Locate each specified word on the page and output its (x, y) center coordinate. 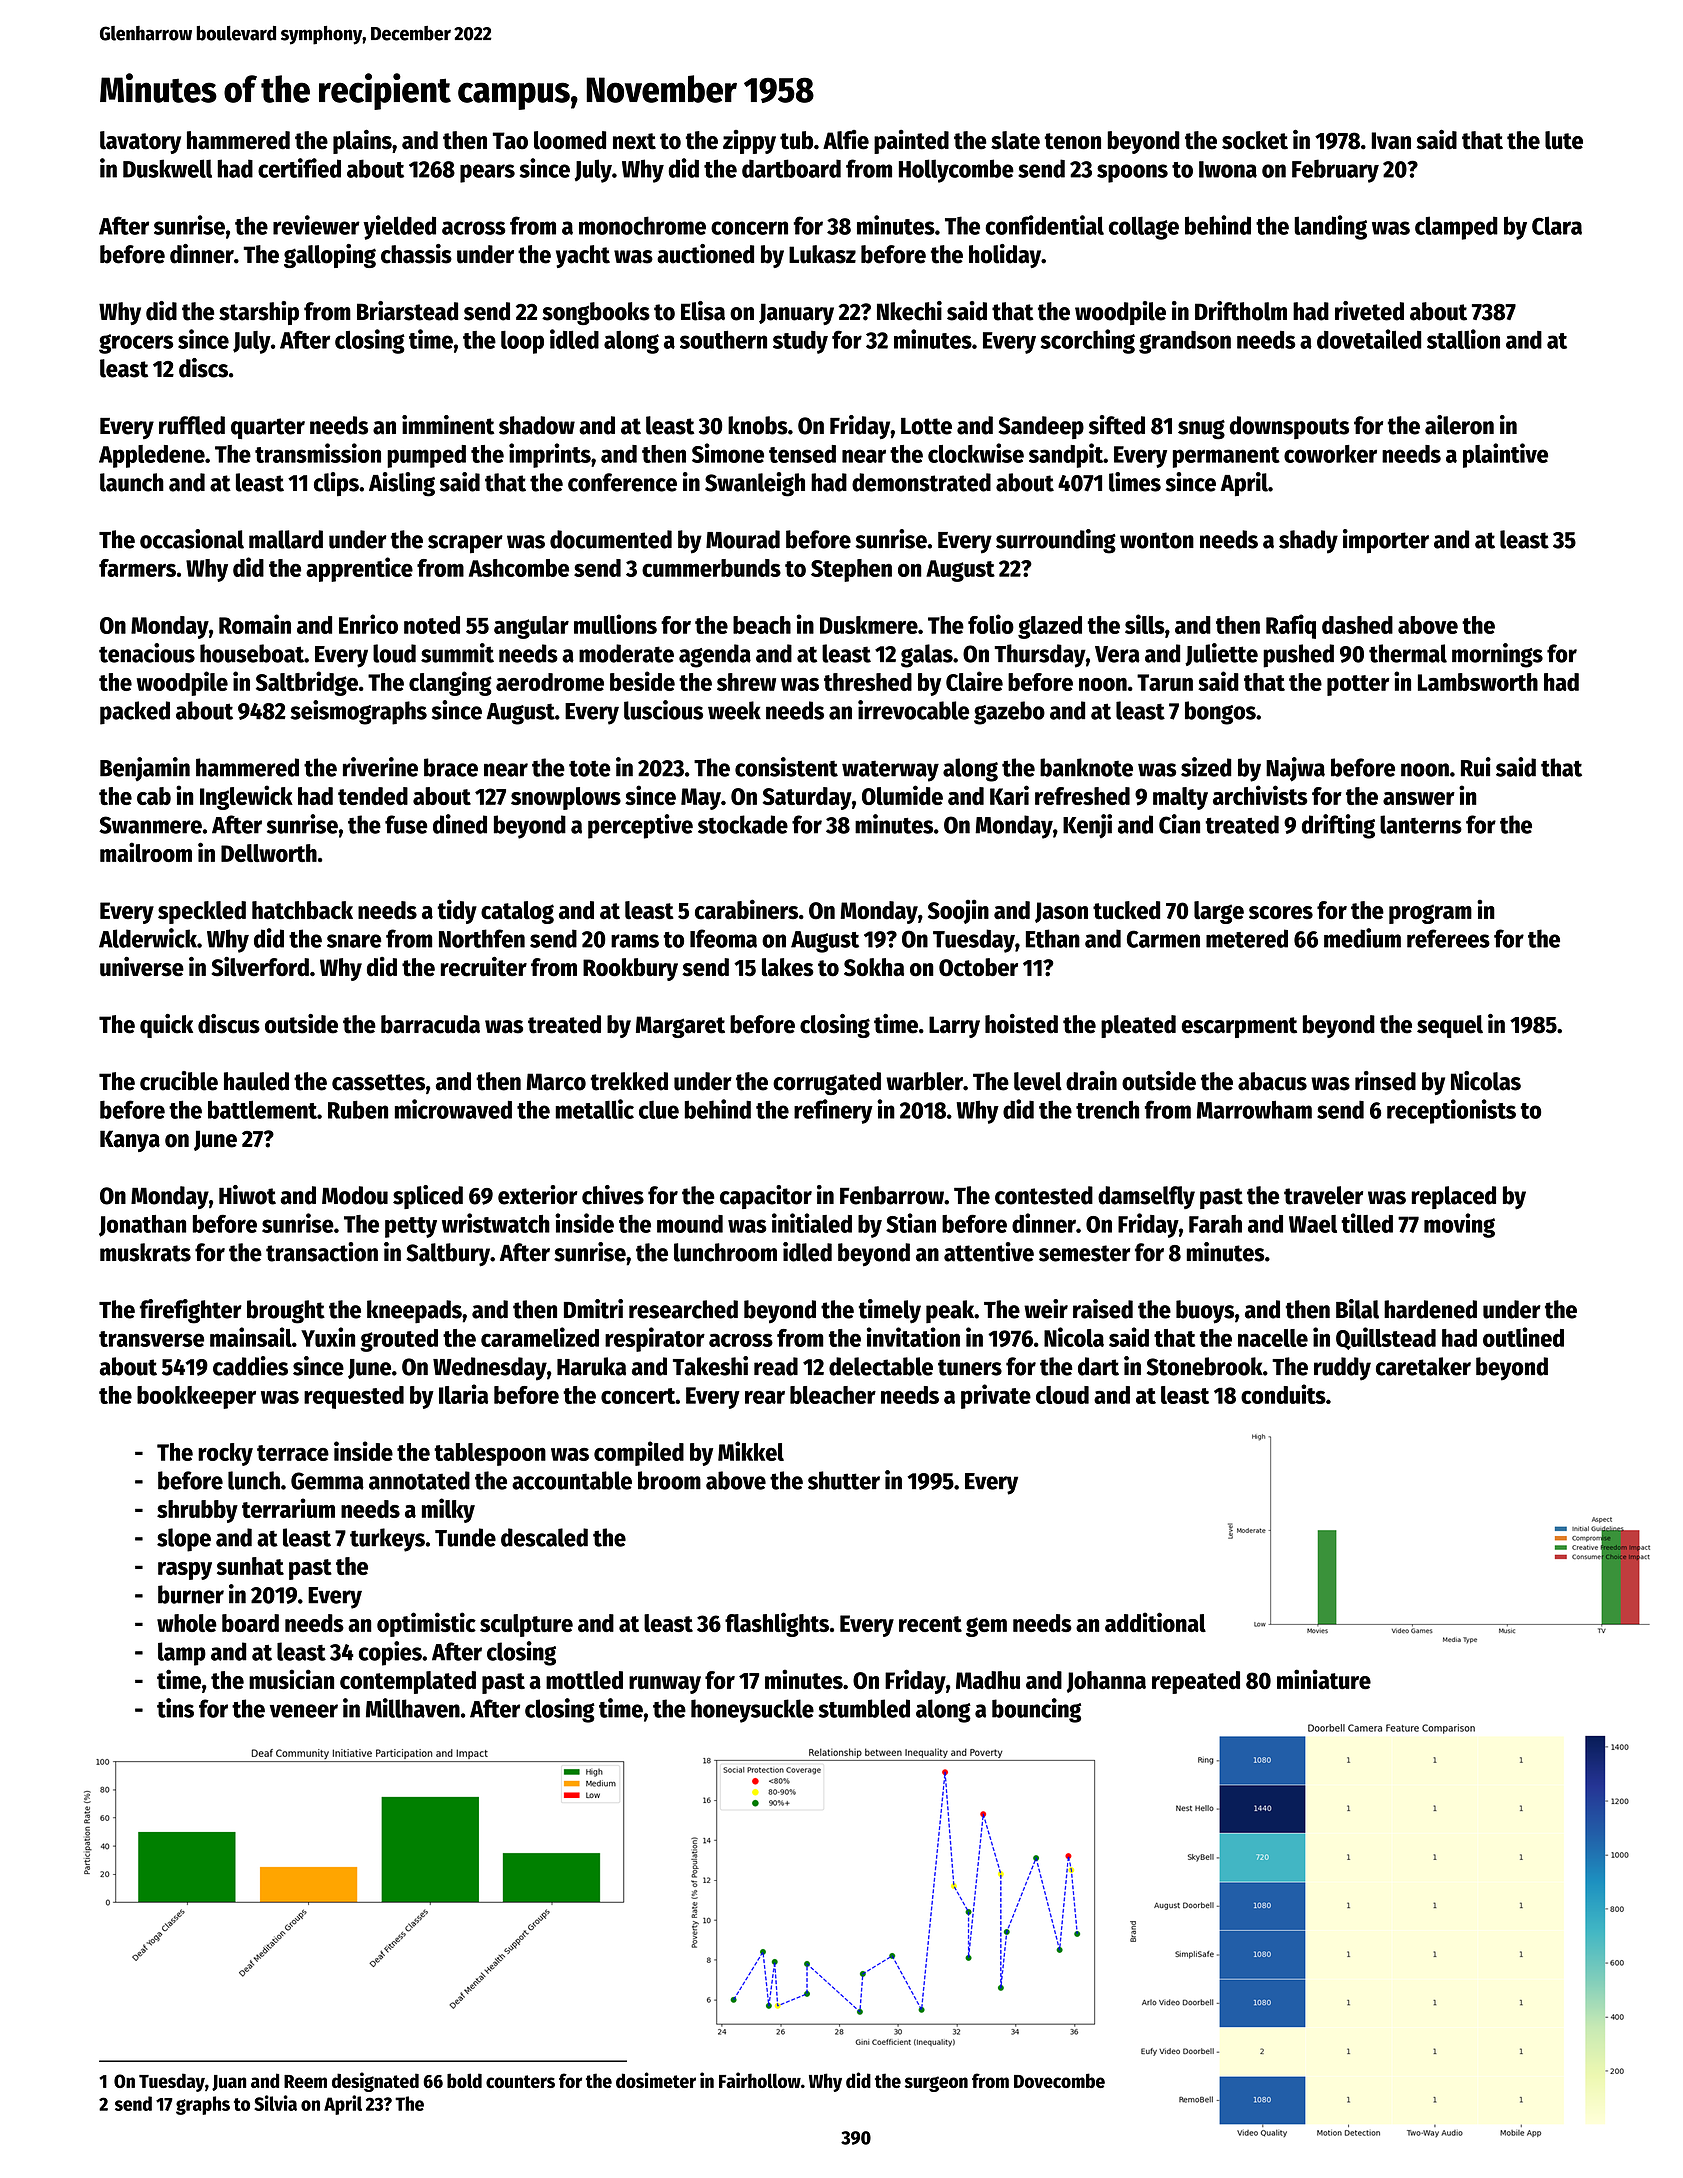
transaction (322, 1252)
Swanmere (150, 825)
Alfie (846, 140)
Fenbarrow (892, 1195)
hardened (1430, 1309)
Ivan (1391, 141)
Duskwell (167, 168)
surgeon (936, 2084)
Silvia (275, 2103)
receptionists (1451, 1111)
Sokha (874, 967)
